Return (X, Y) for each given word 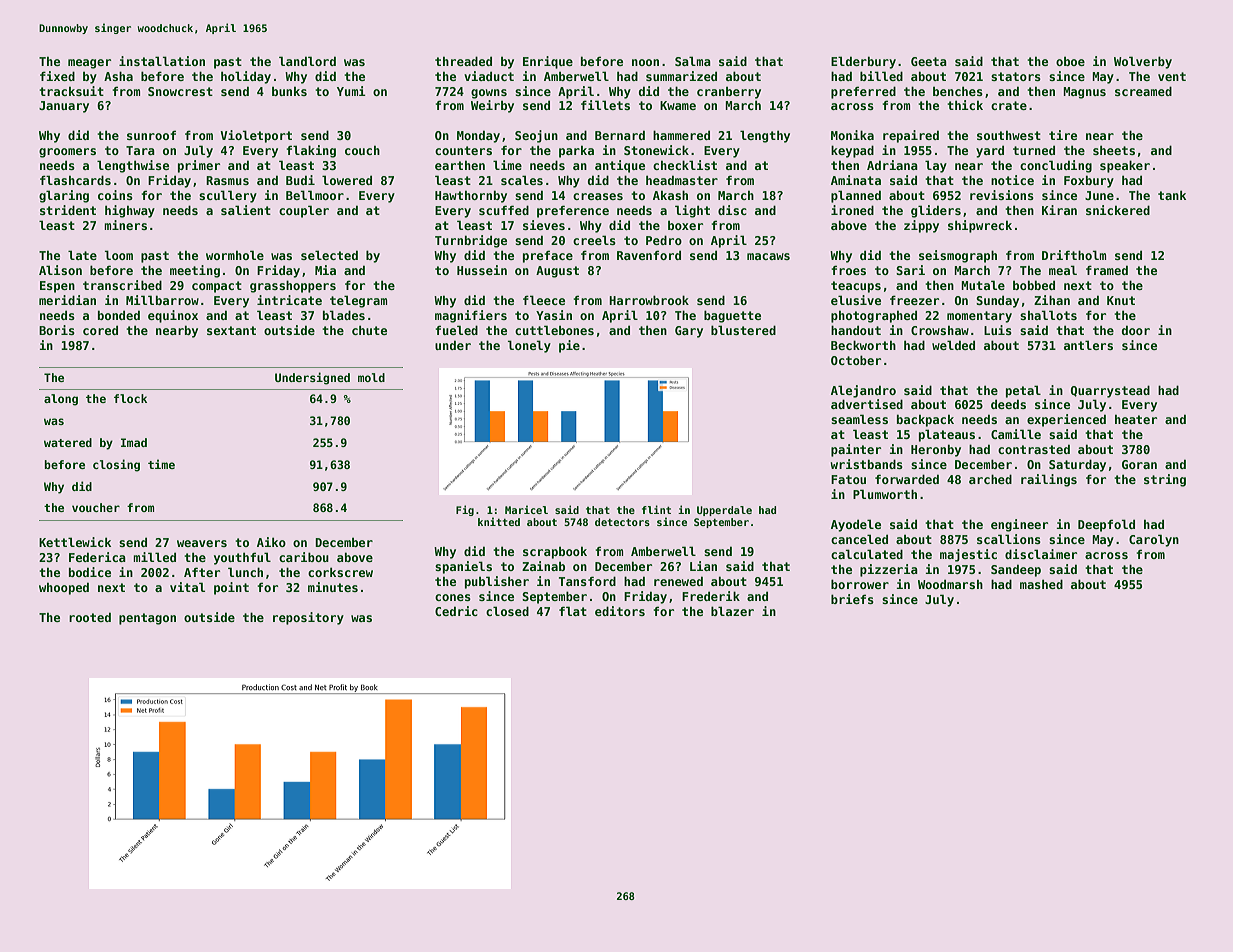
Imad (134, 442)
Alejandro (863, 391)
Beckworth (863, 345)
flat (573, 611)
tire (1063, 135)
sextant (231, 330)
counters (463, 150)
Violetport (256, 136)
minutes (333, 587)
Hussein (482, 270)
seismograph (958, 256)
